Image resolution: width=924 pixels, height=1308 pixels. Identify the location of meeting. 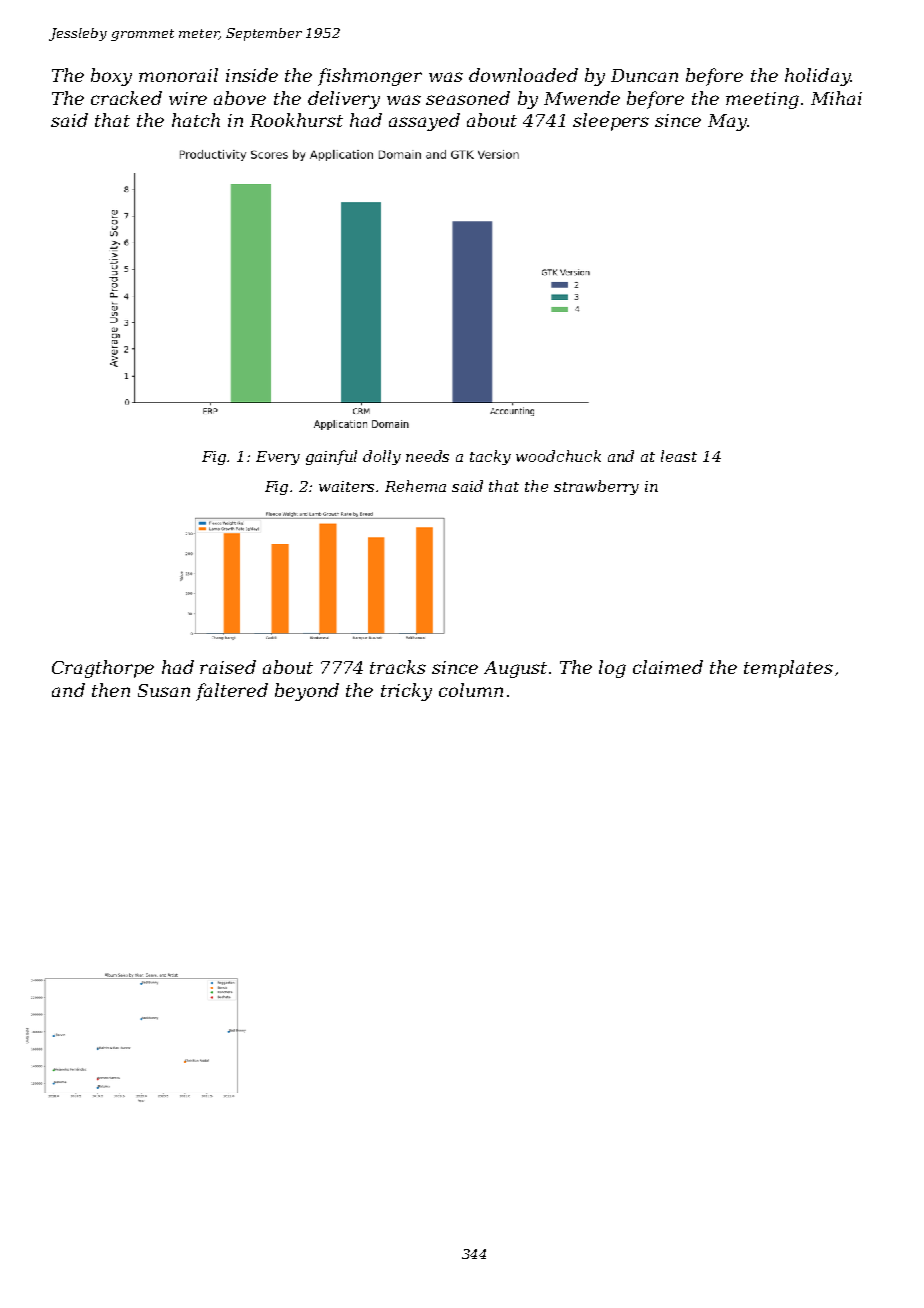
(762, 100).
